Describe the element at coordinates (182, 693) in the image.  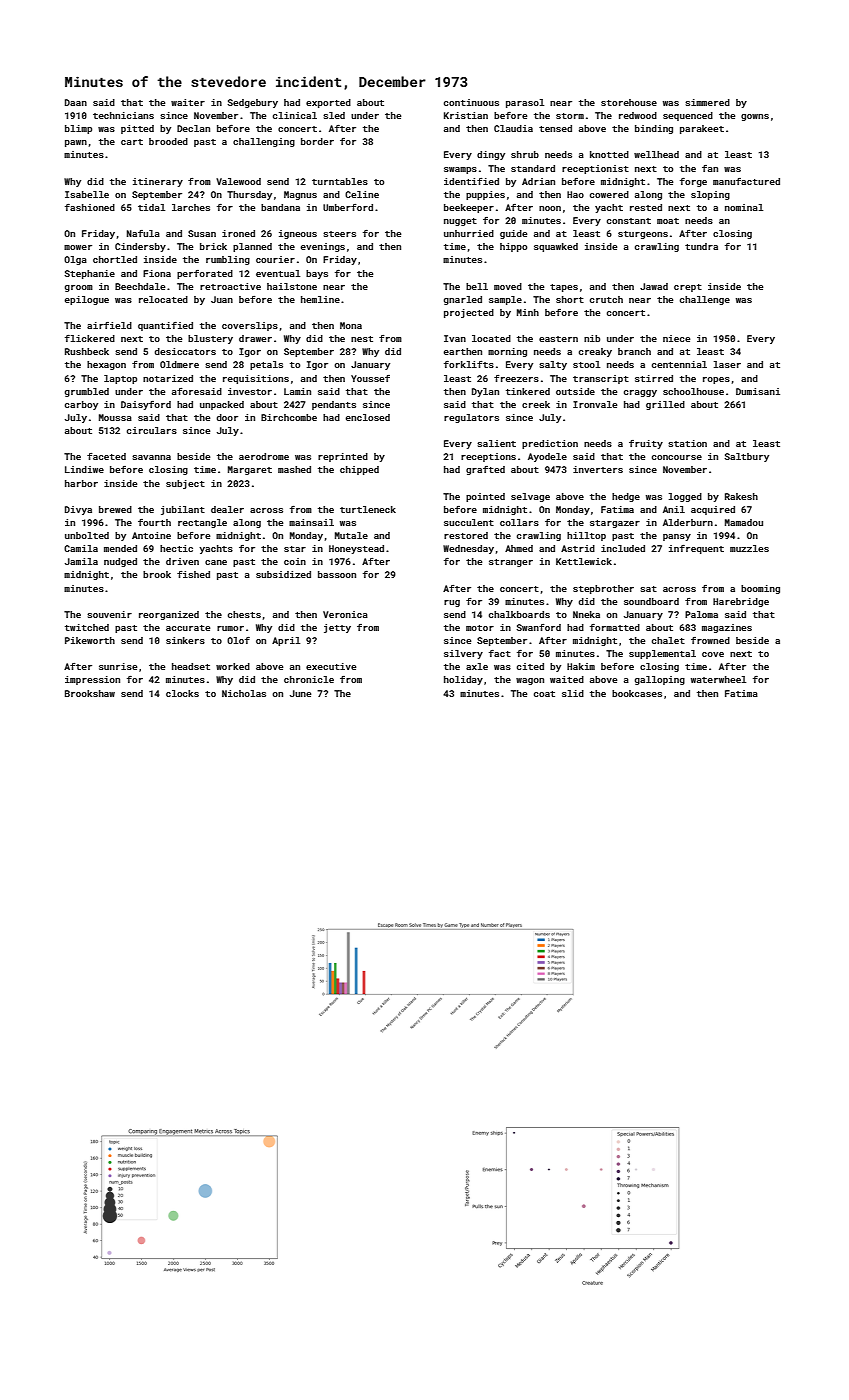
I see `clocks` at that location.
